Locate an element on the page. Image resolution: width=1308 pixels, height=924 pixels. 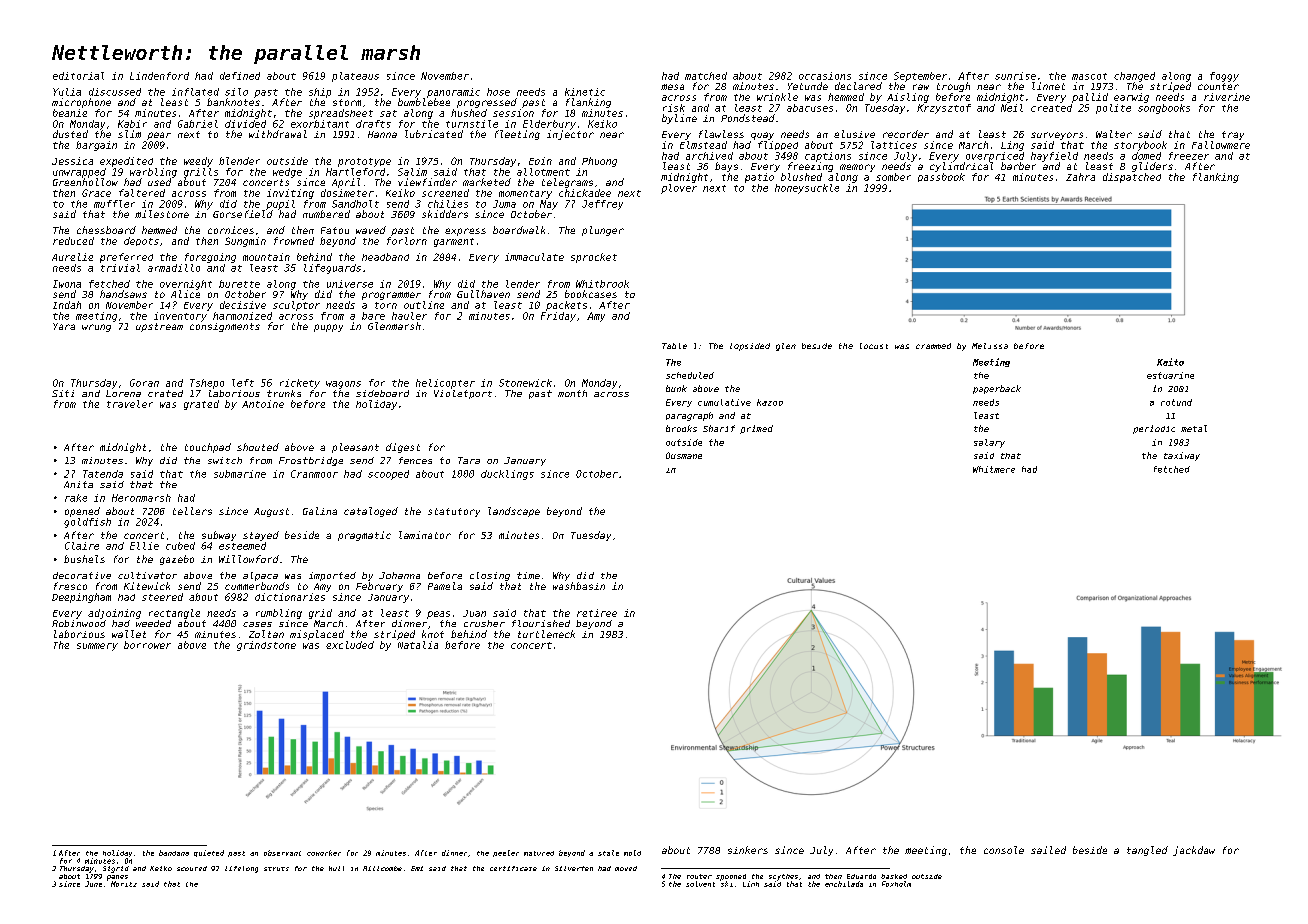
hull is located at coordinates (336, 868).
